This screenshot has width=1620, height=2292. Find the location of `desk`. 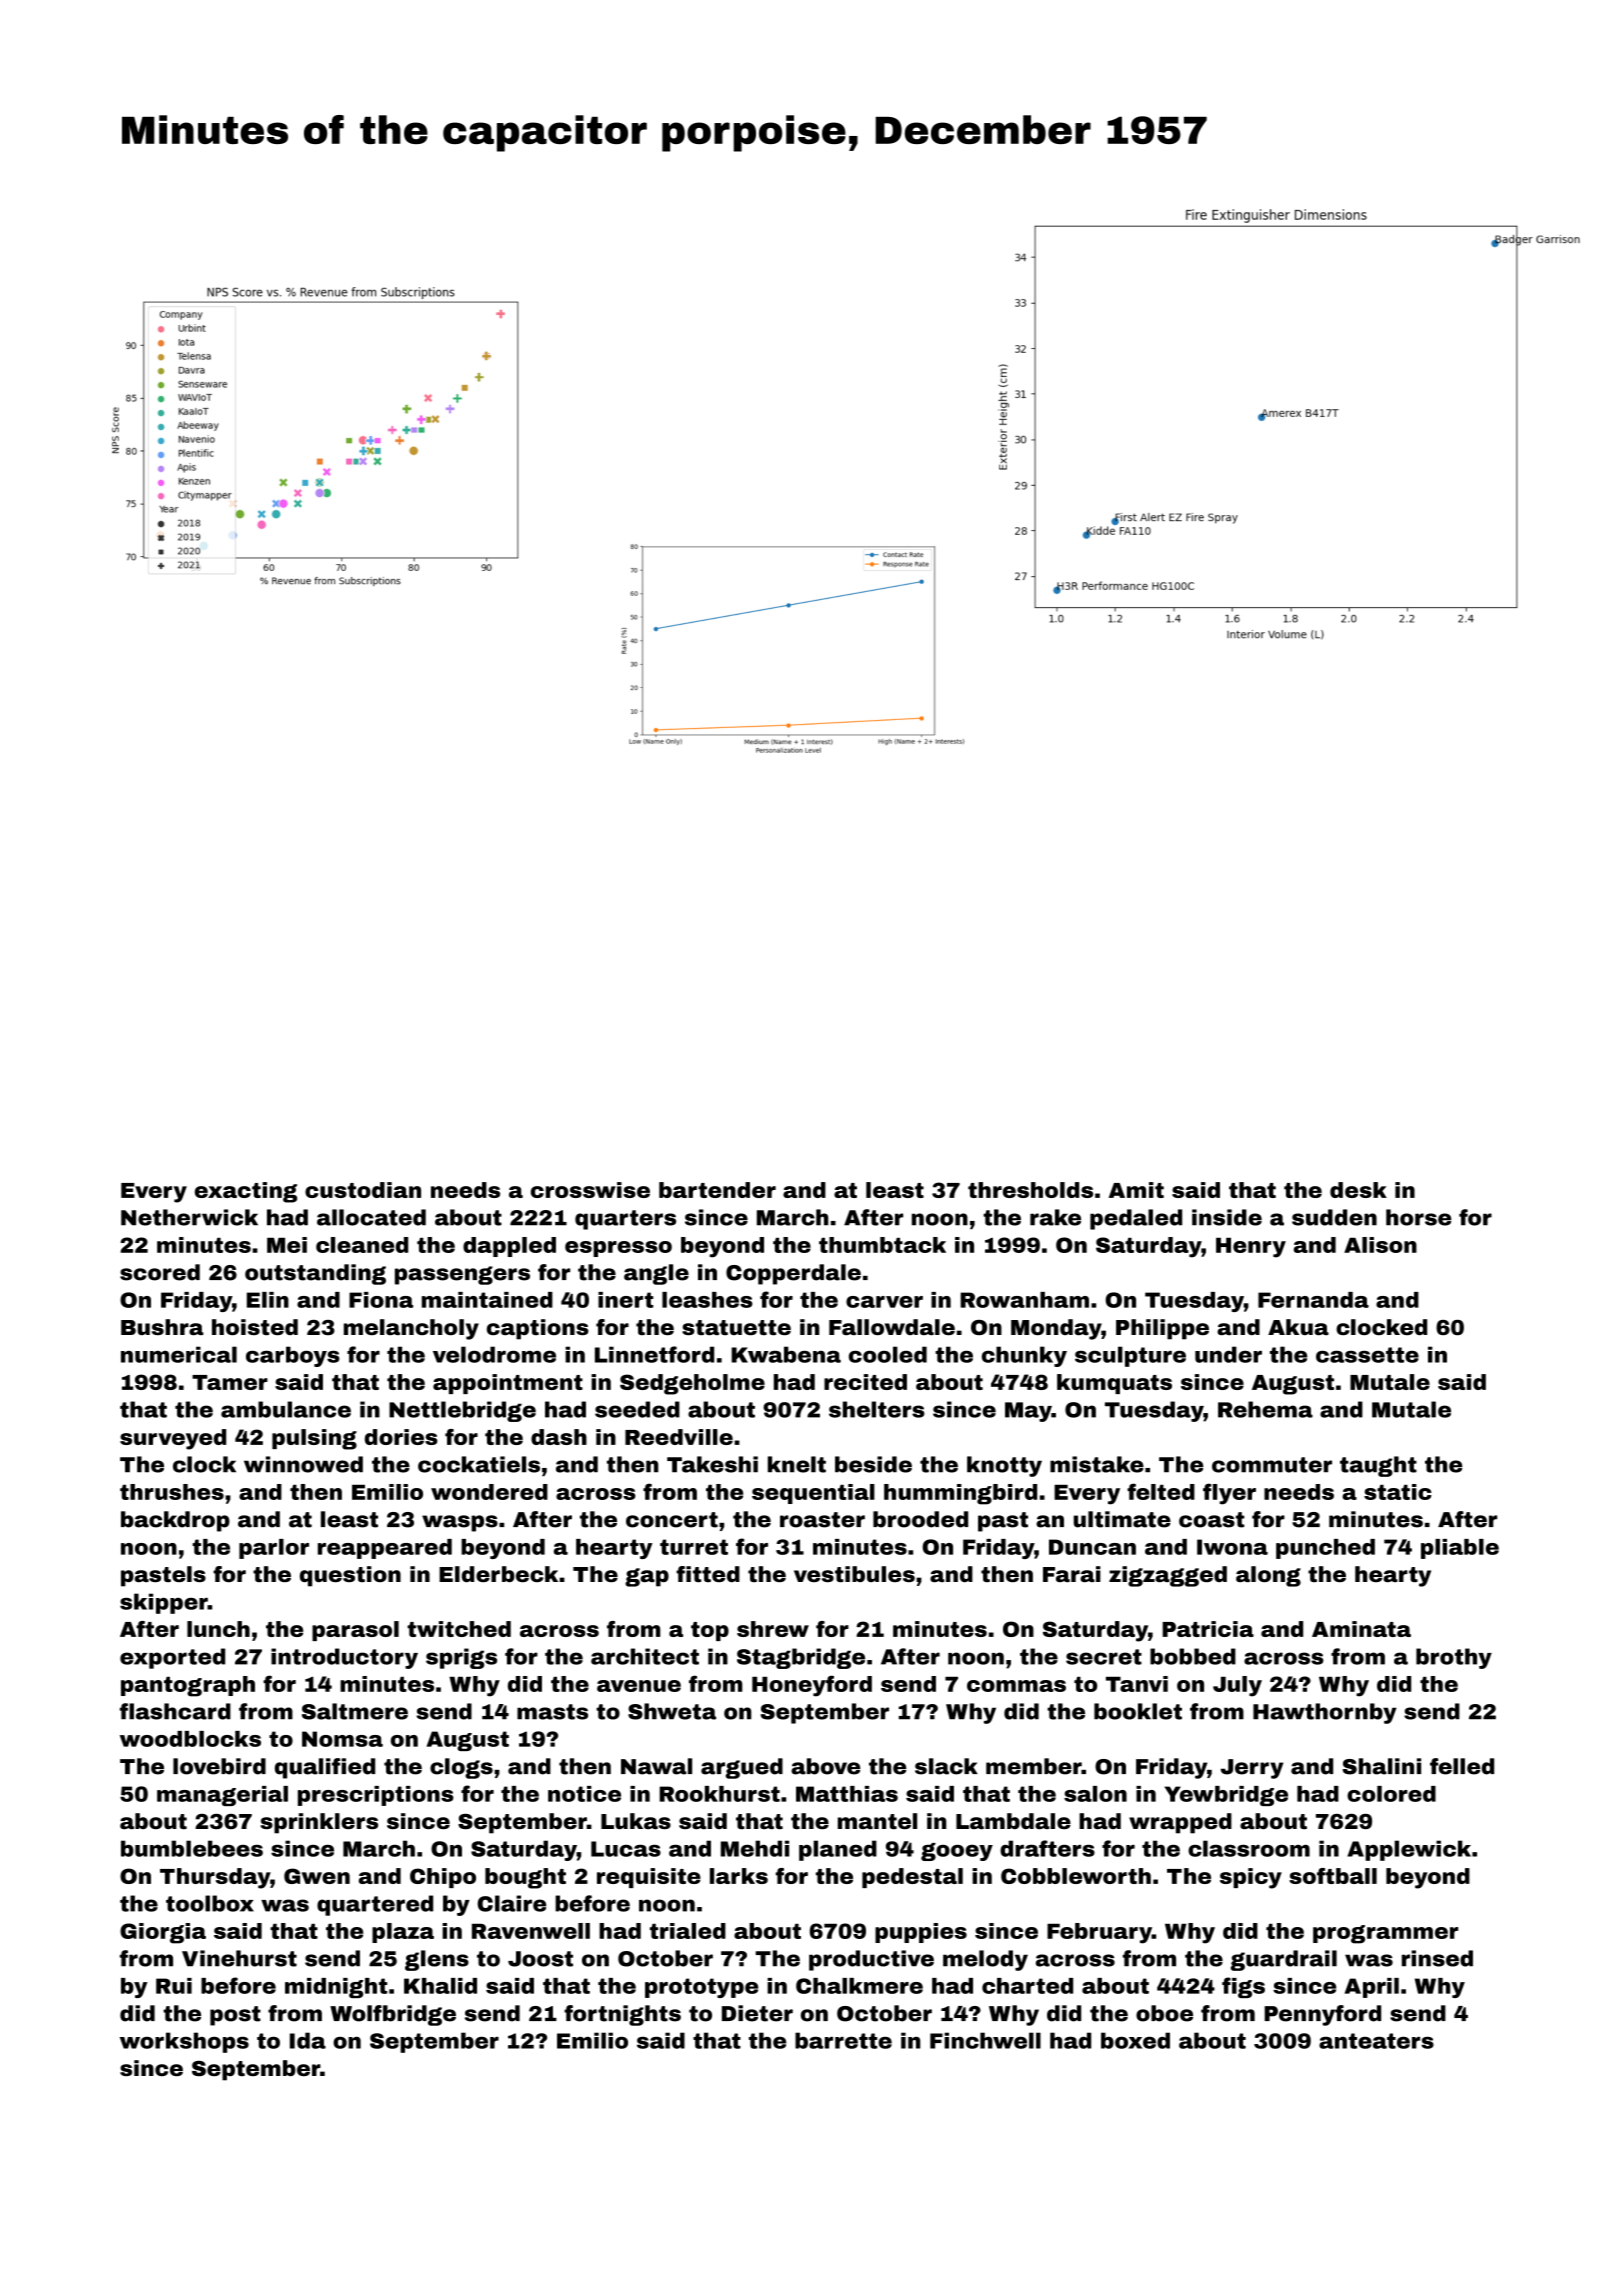

desk is located at coordinates (1358, 1190).
